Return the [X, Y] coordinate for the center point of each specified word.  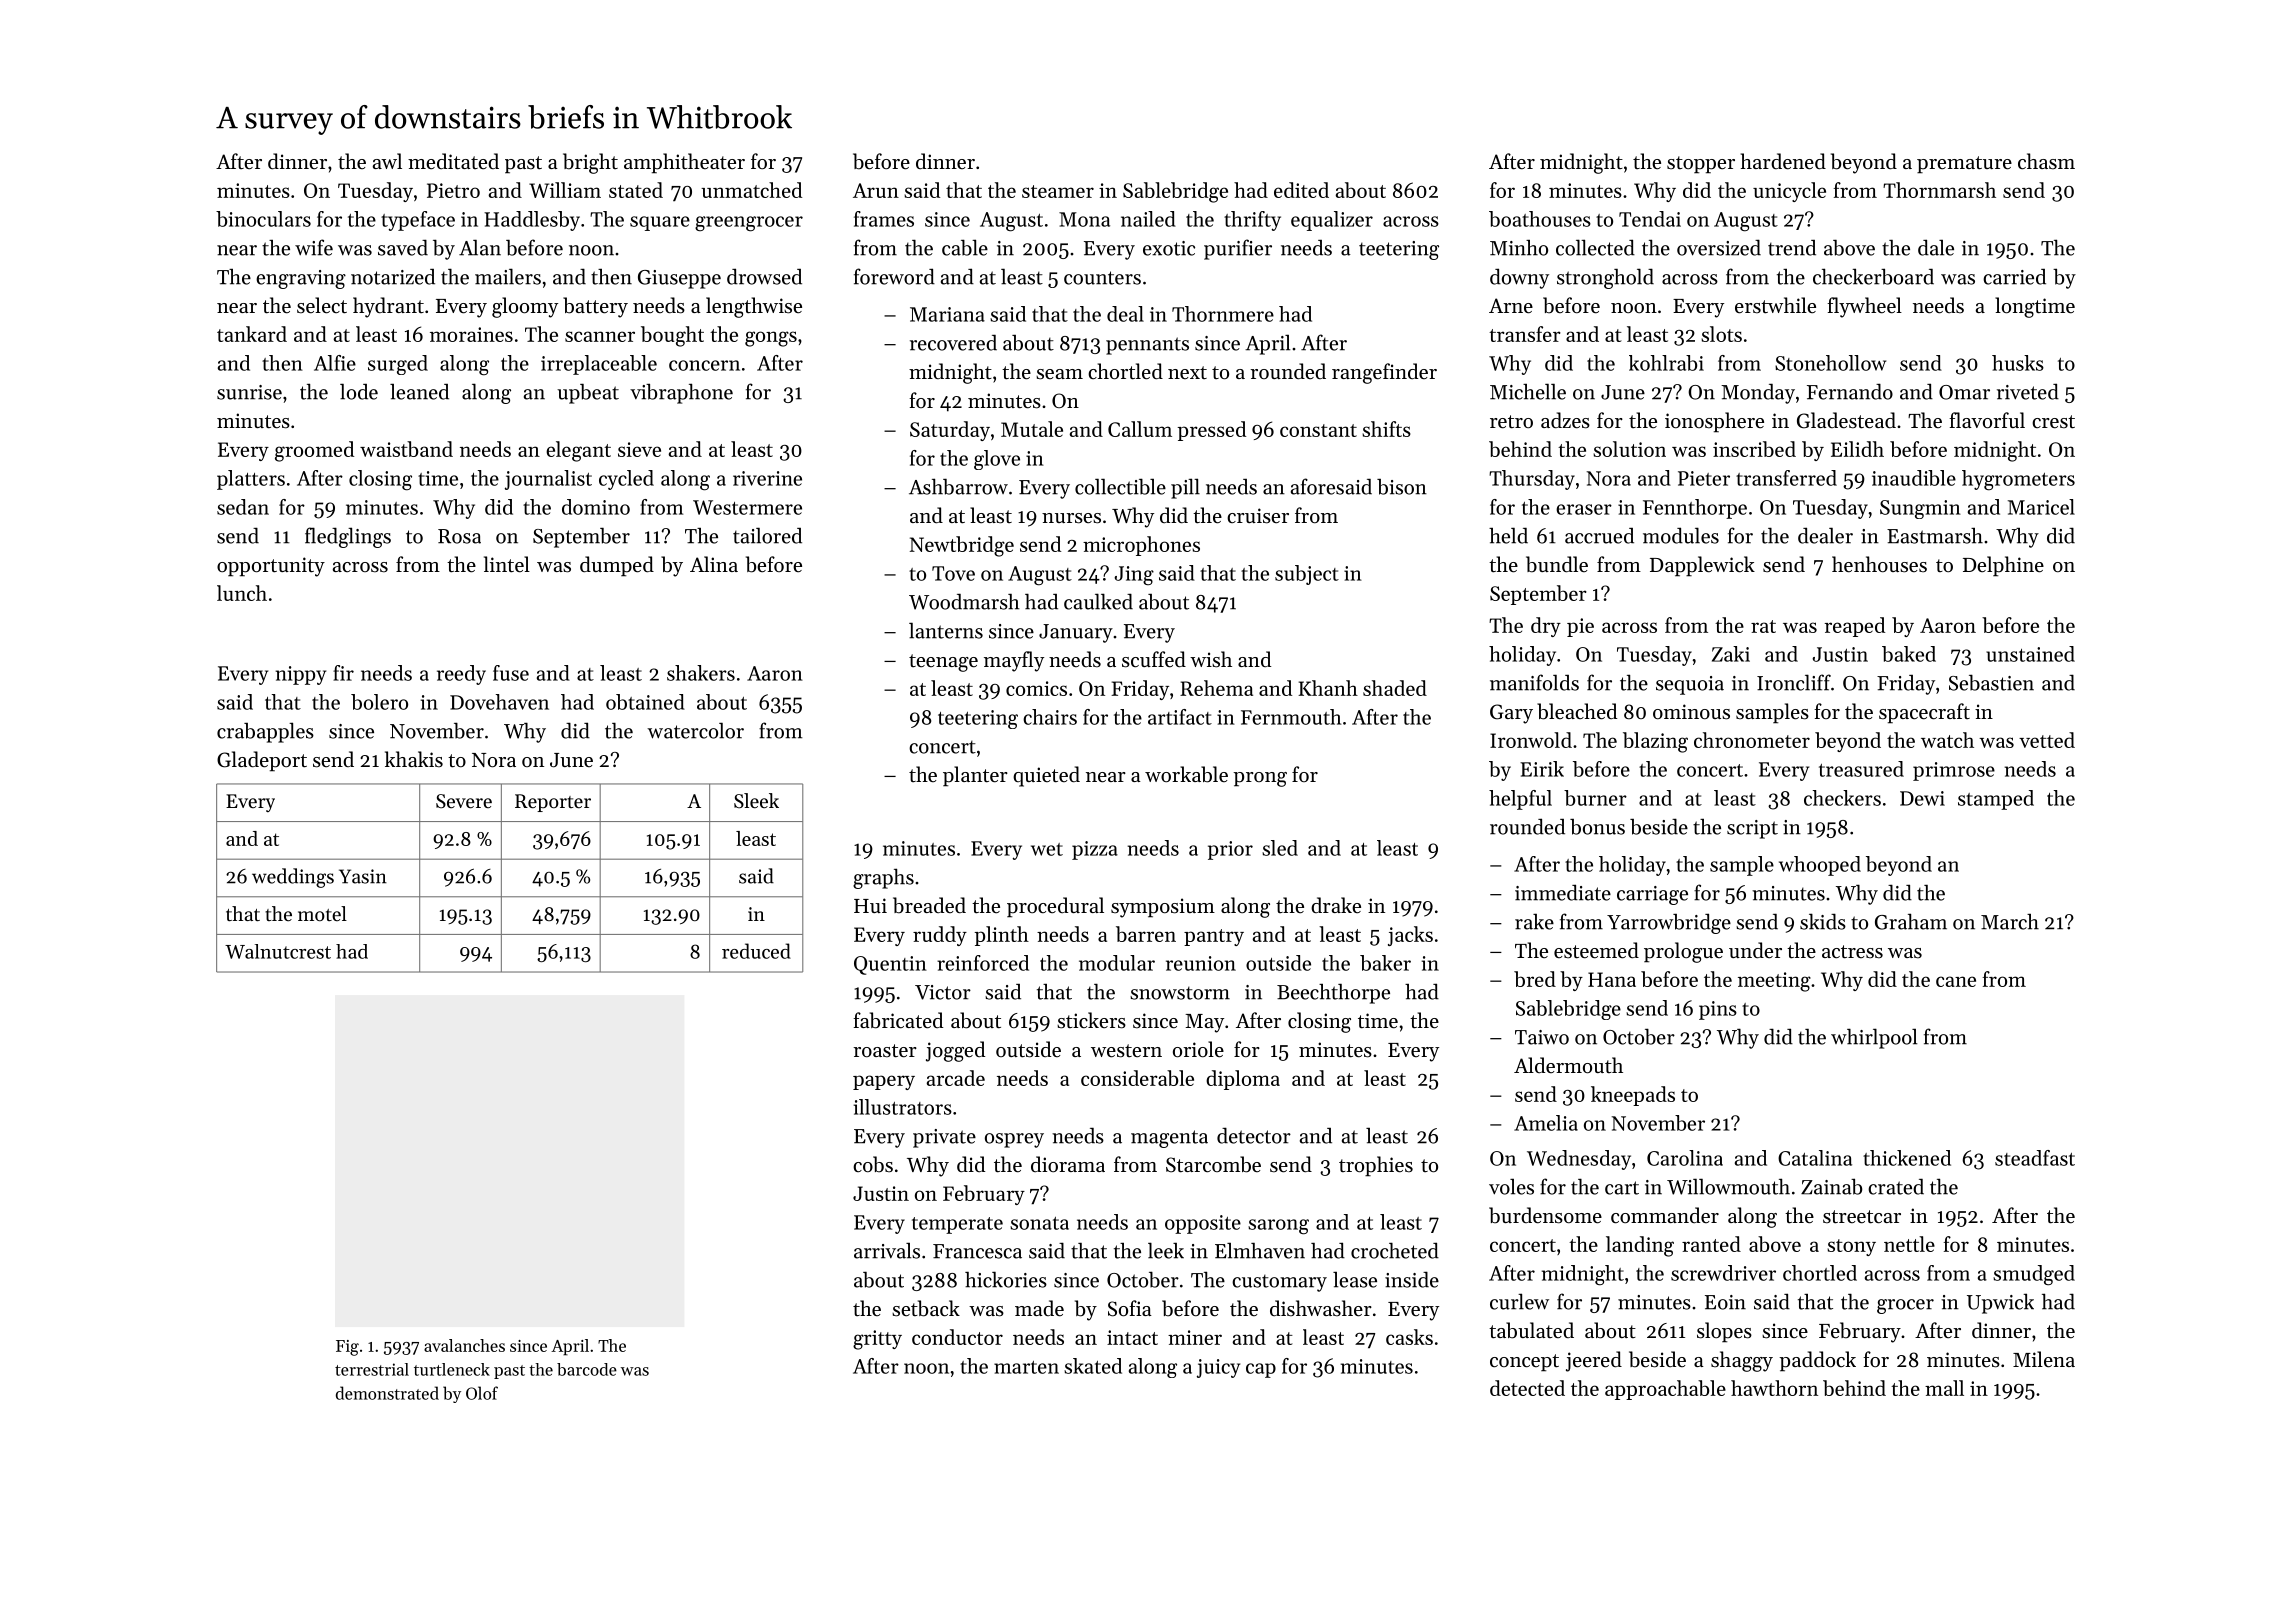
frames [884, 219]
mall [1944, 1388]
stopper [1701, 165]
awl [387, 161]
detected [1527, 1388]
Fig [347, 1348]
